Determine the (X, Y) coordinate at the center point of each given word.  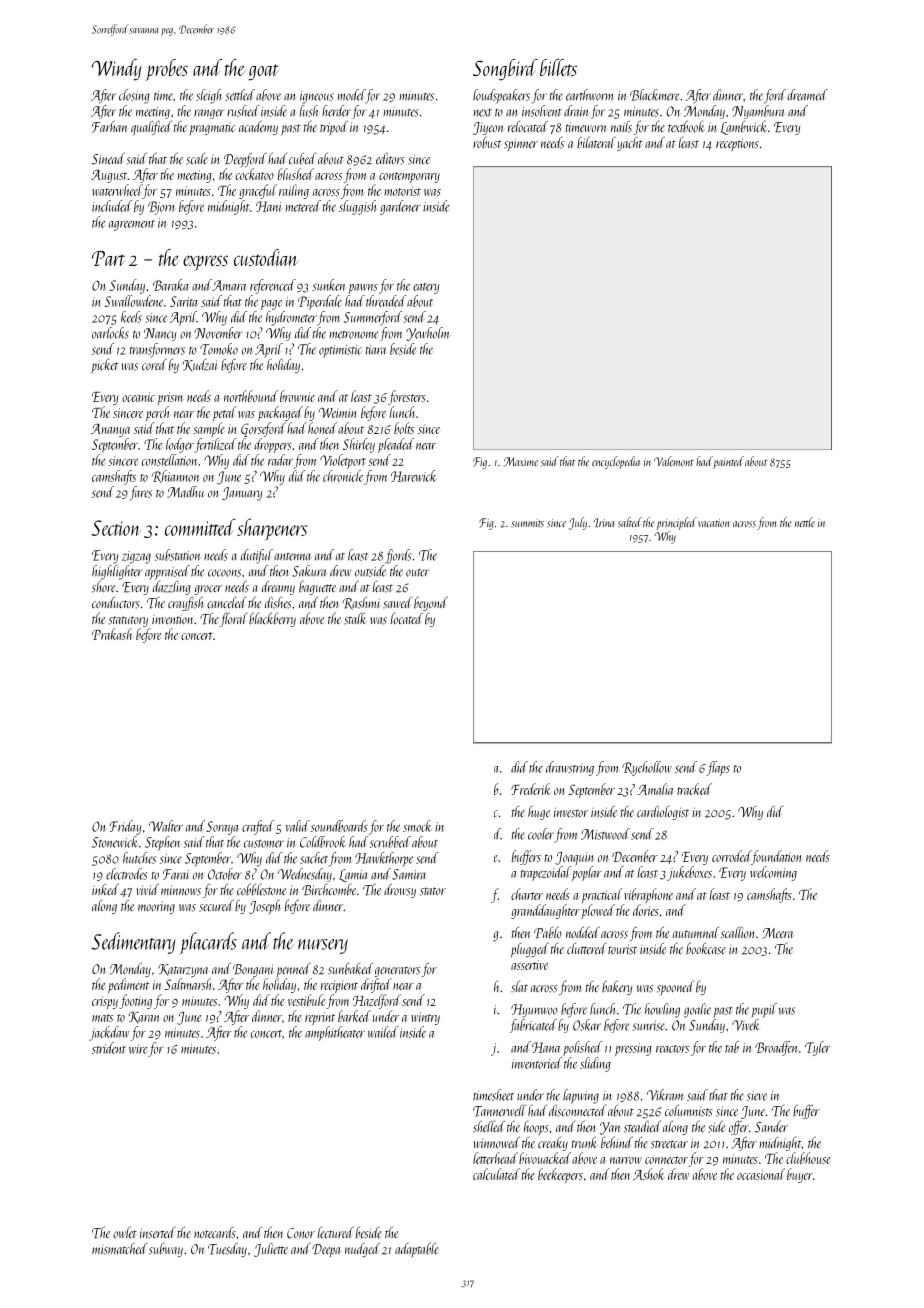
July (577, 523)
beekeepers (560, 1175)
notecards (215, 1233)
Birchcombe (329, 890)
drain (576, 111)
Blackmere (654, 95)
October (225, 874)
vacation (713, 523)
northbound (251, 396)
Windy (117, 70)
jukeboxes (689, 873)
